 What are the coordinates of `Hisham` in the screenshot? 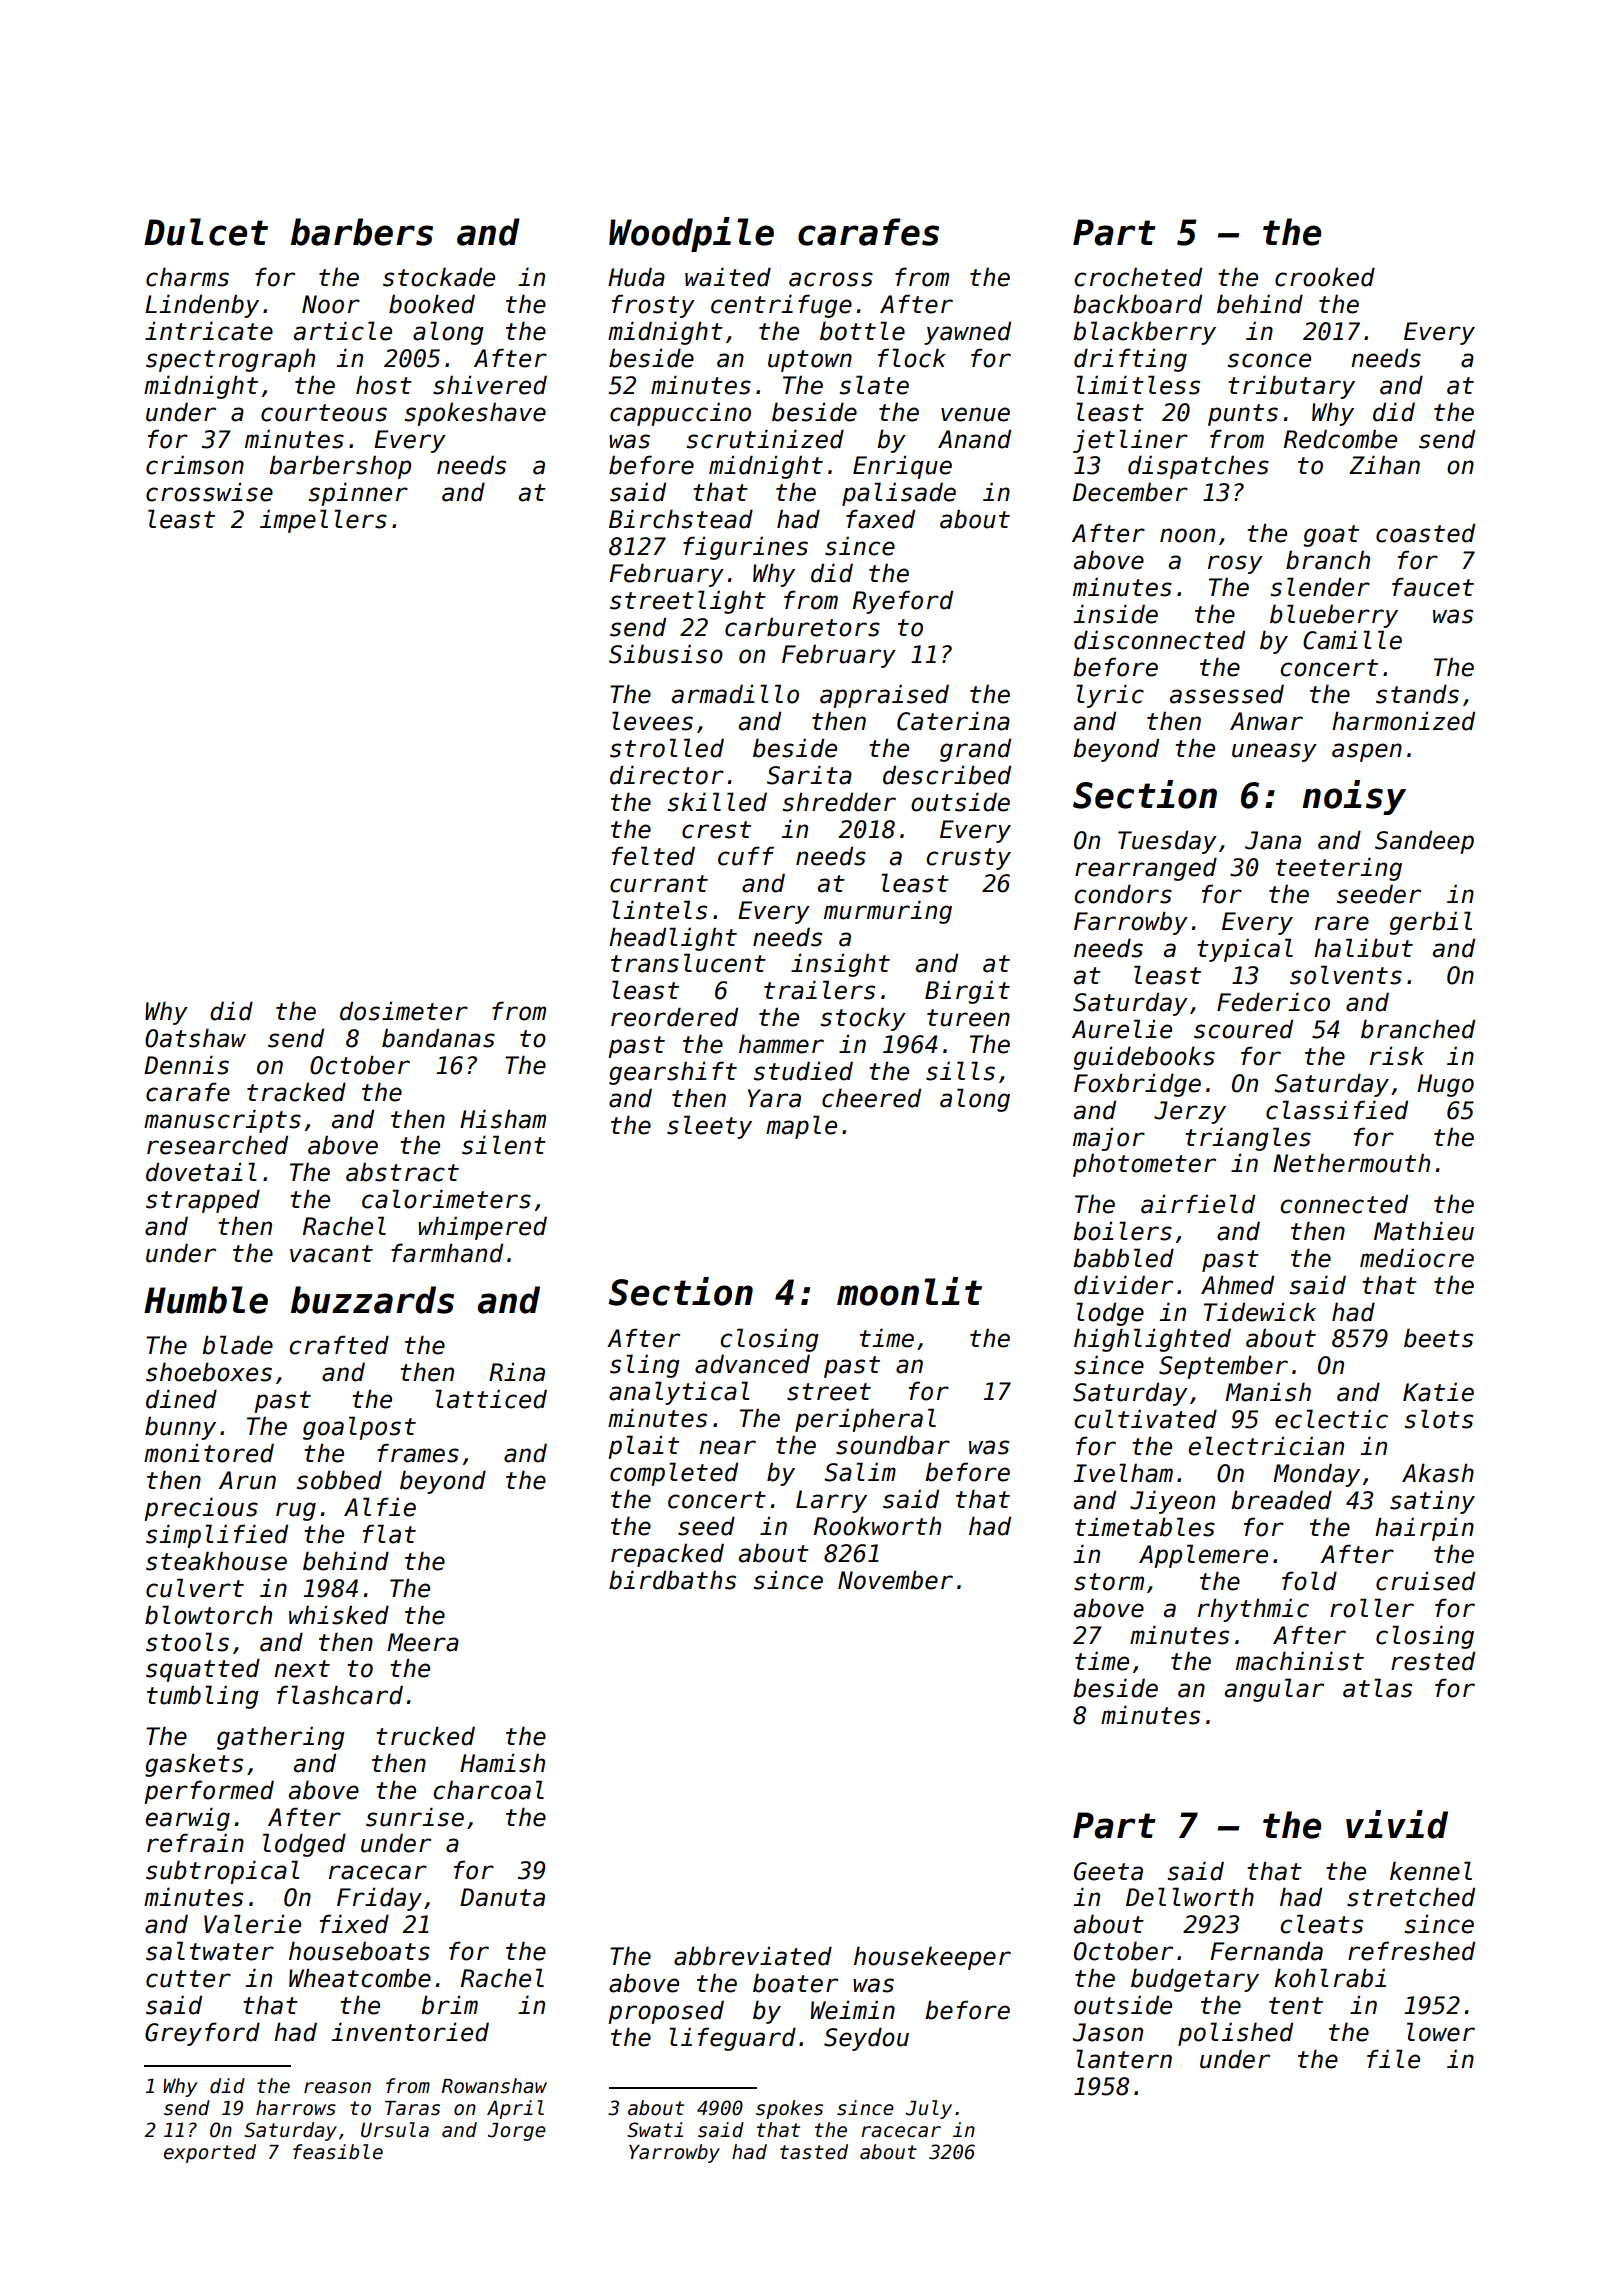 It's located at (503, 1119).
